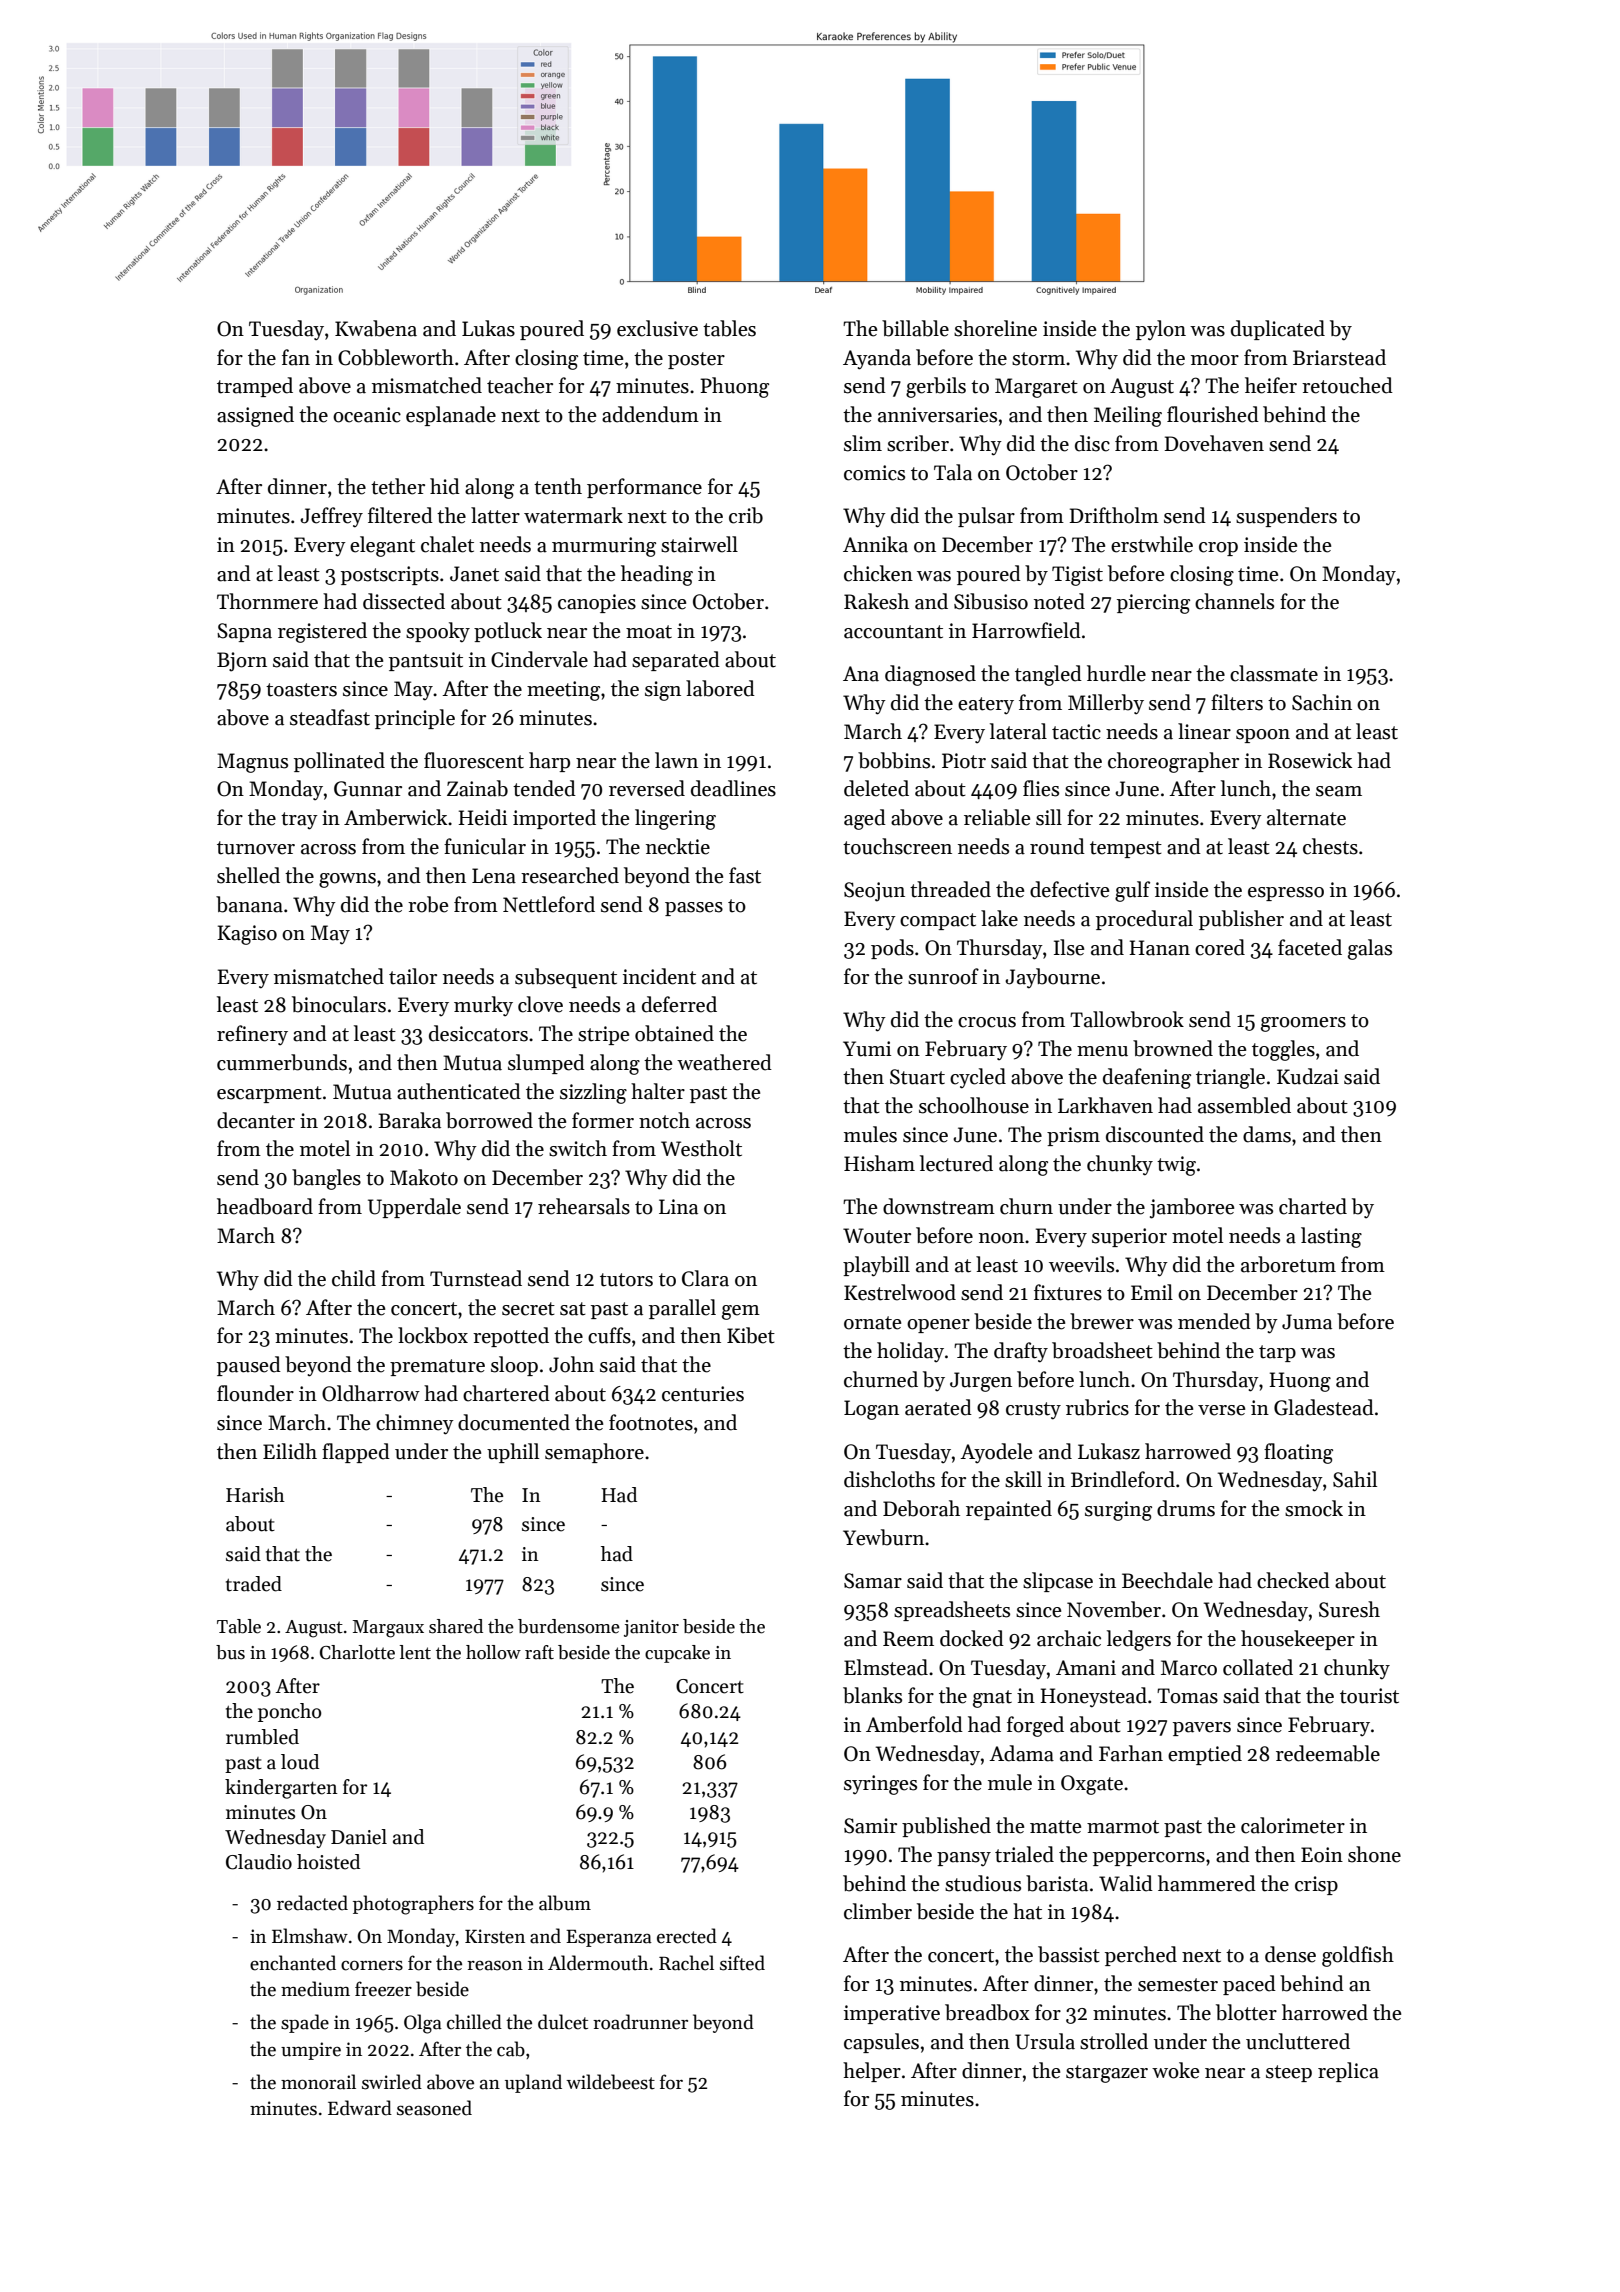  Describe the element at coordinates (872, 2072) in the screenshot. I see `helper` at that location.
